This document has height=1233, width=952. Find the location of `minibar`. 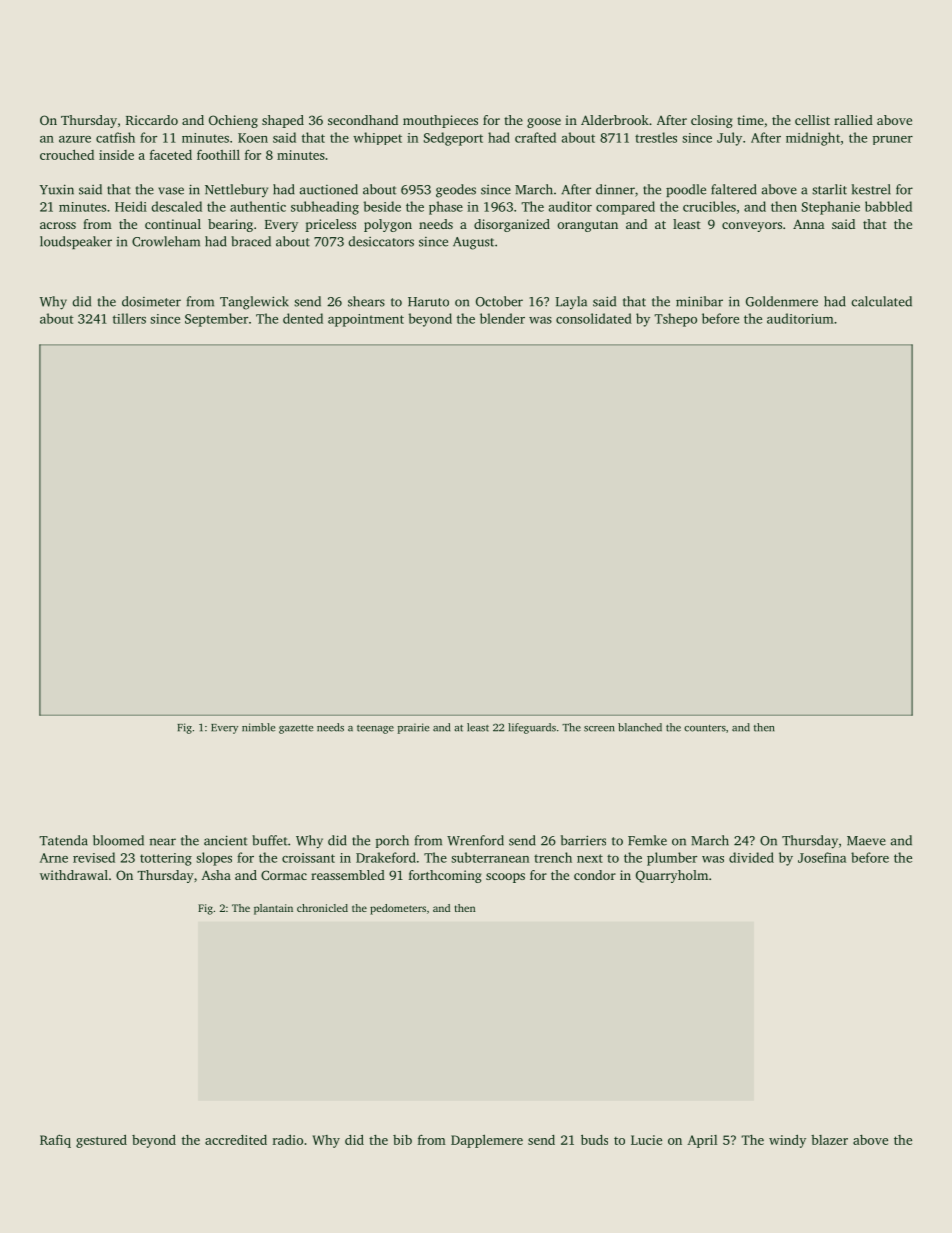

minibar is located at coordinates (699, 301).
